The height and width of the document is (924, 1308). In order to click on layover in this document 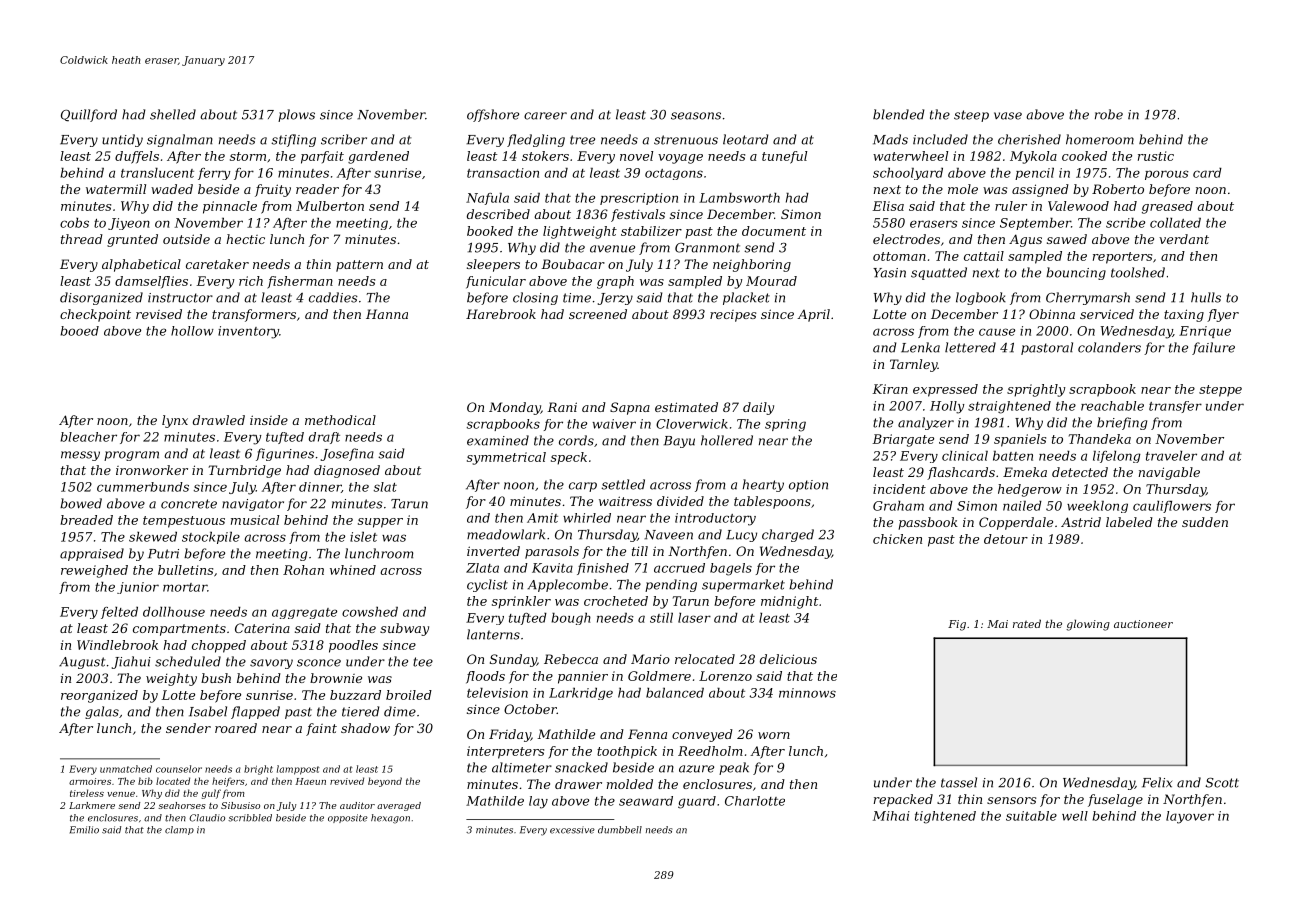, I will do `click(1190, 817)`.
